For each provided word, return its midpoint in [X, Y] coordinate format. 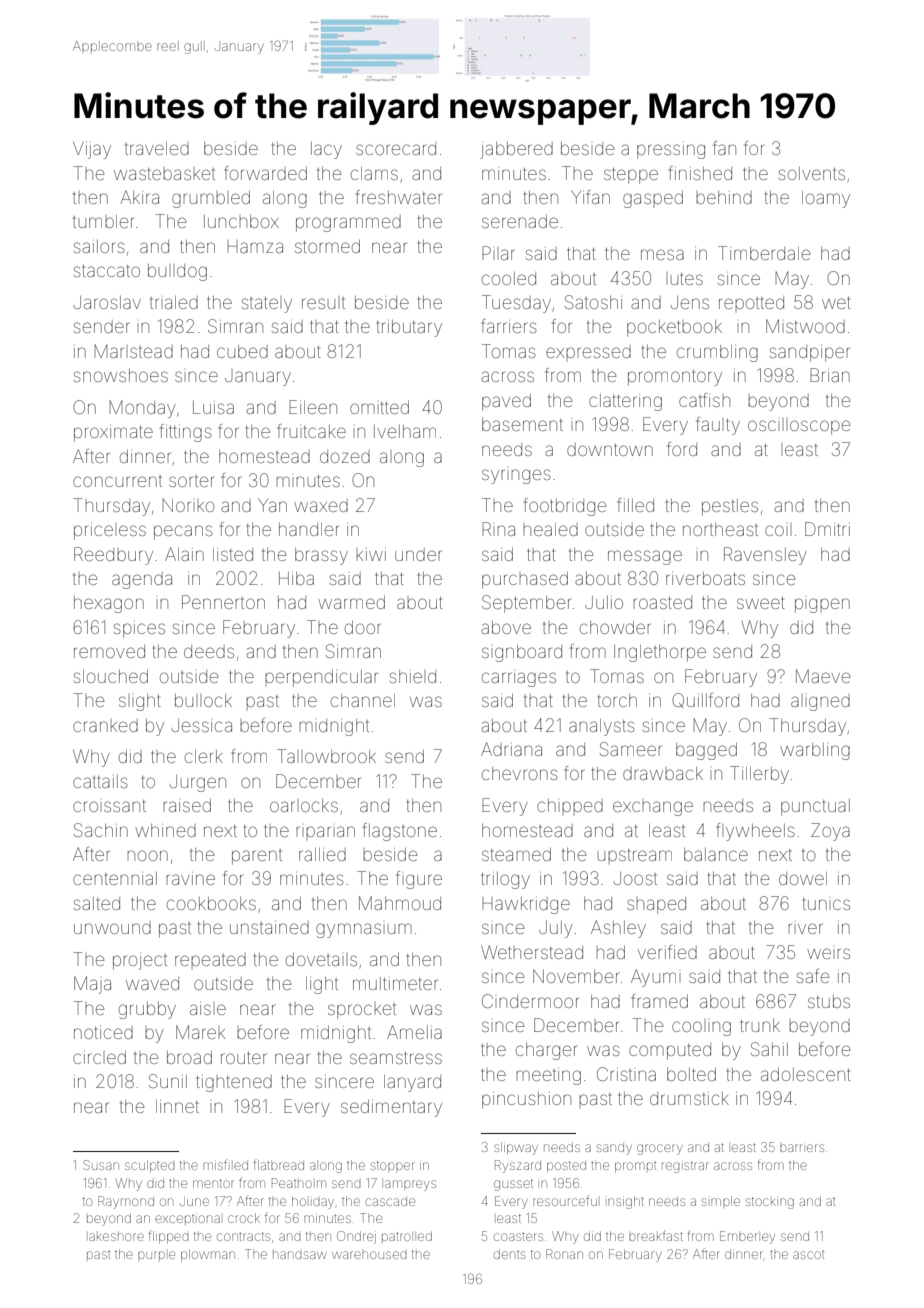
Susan [101, 1165]
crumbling [717, 353]
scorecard [396, 148]
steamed [516, 854]
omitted [379, 407]
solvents [812, 173]
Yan [272, 505]
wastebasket [164, 174]
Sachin [101, 830]
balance [716, 854]
